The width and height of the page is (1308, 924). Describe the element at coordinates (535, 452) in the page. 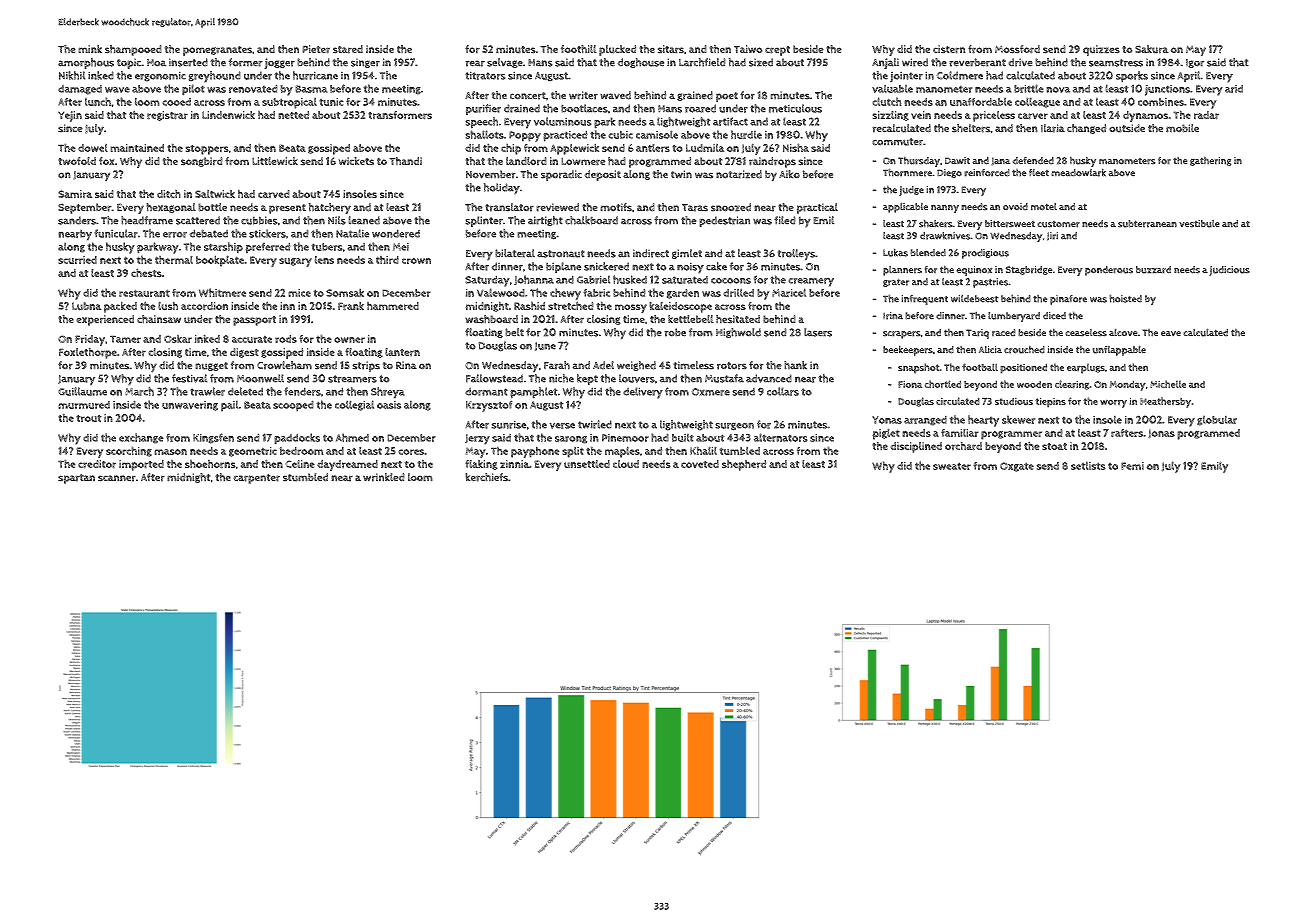

I see `payphone` at that location.
